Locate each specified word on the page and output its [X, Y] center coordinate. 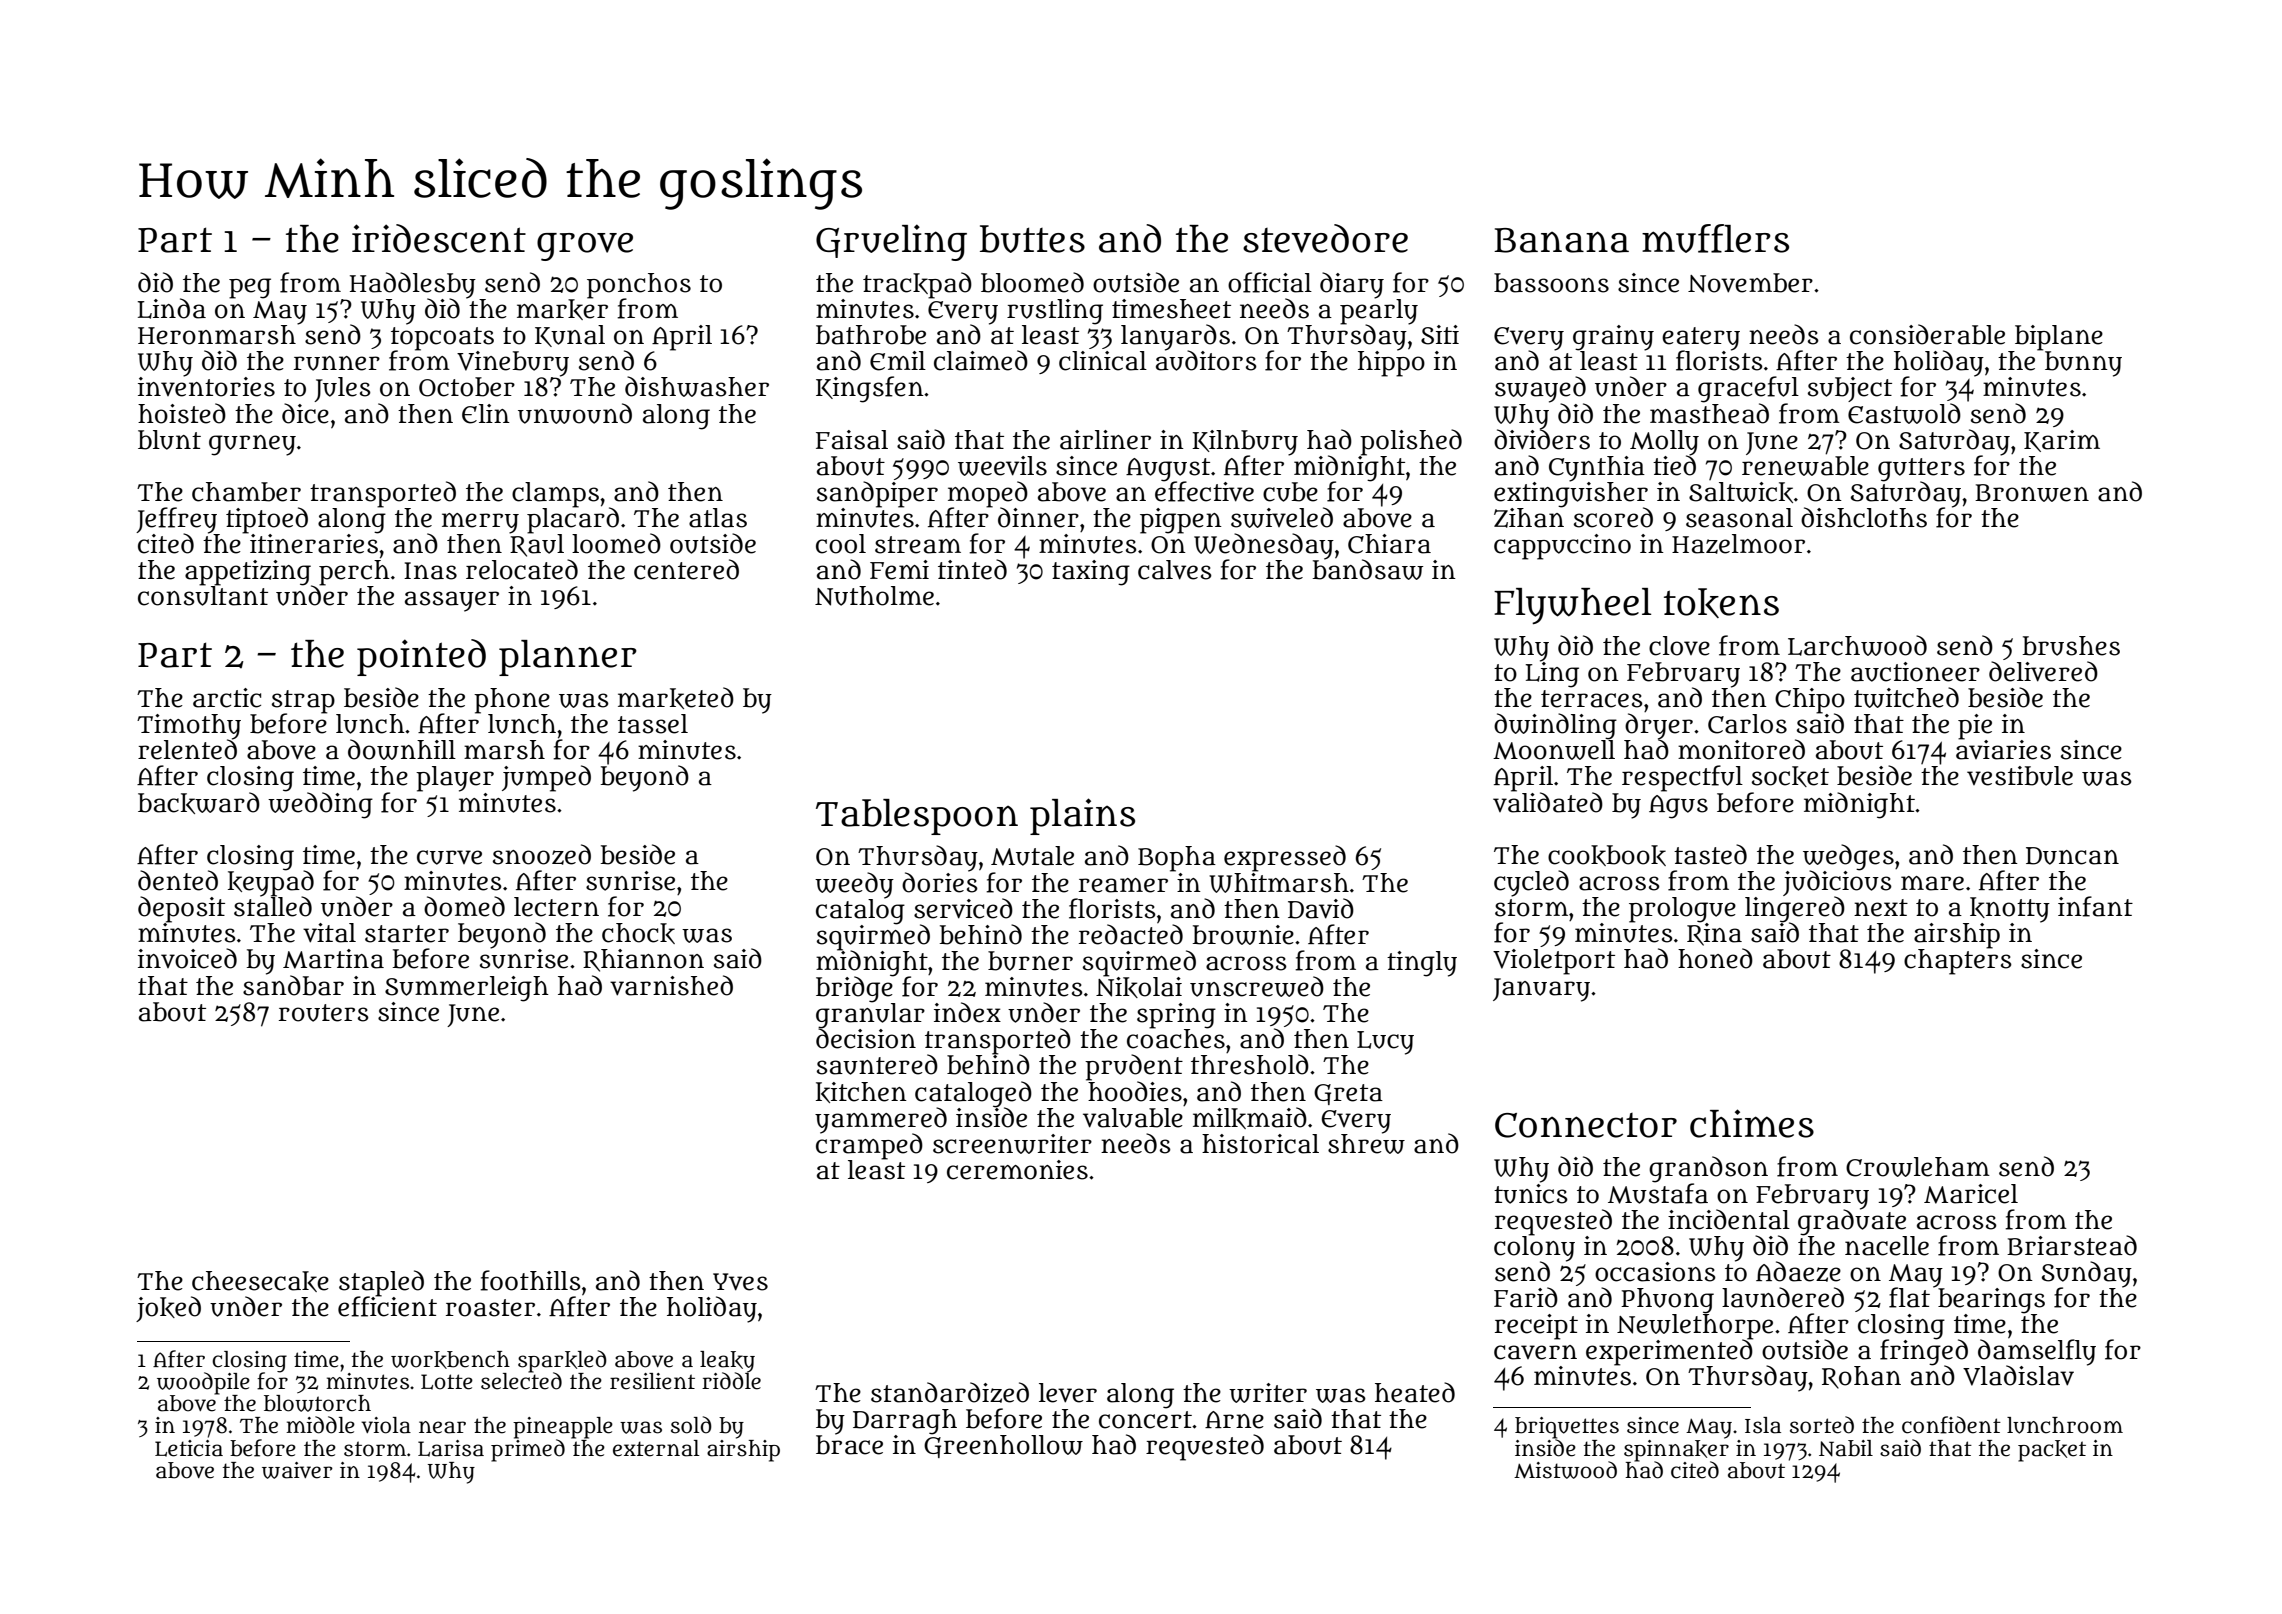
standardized [950, 1392]
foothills [530, 1280]
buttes [1032, 239]
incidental [1729, 1219]
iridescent [439, 238]
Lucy [1385, 1043]
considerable [1927, 334]
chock [638, 933]
